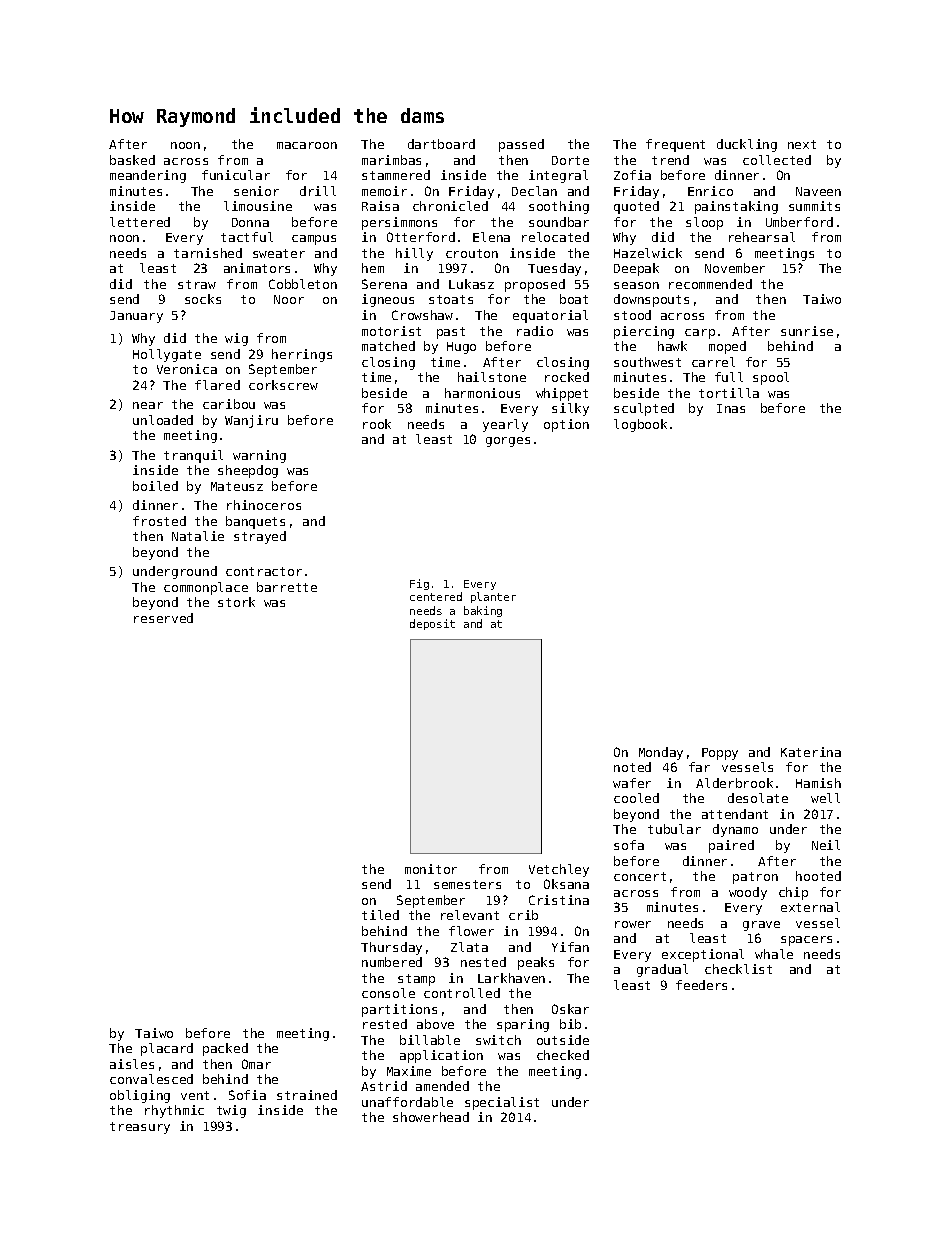 This screenshot has height=1233, width=952. I want to click on recommended, so click(710, 284).
